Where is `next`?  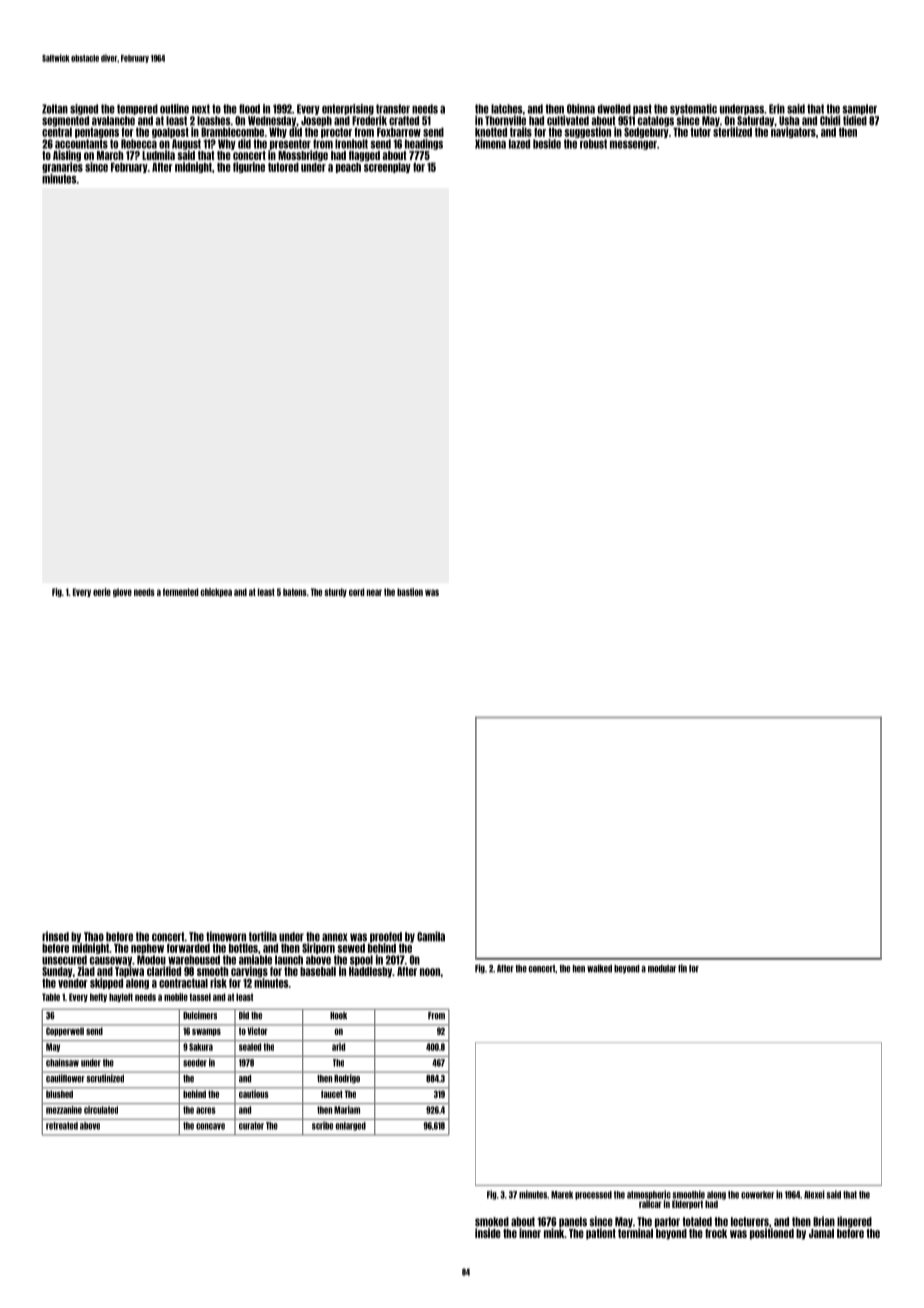 next is located at coordinates (201, 109).
